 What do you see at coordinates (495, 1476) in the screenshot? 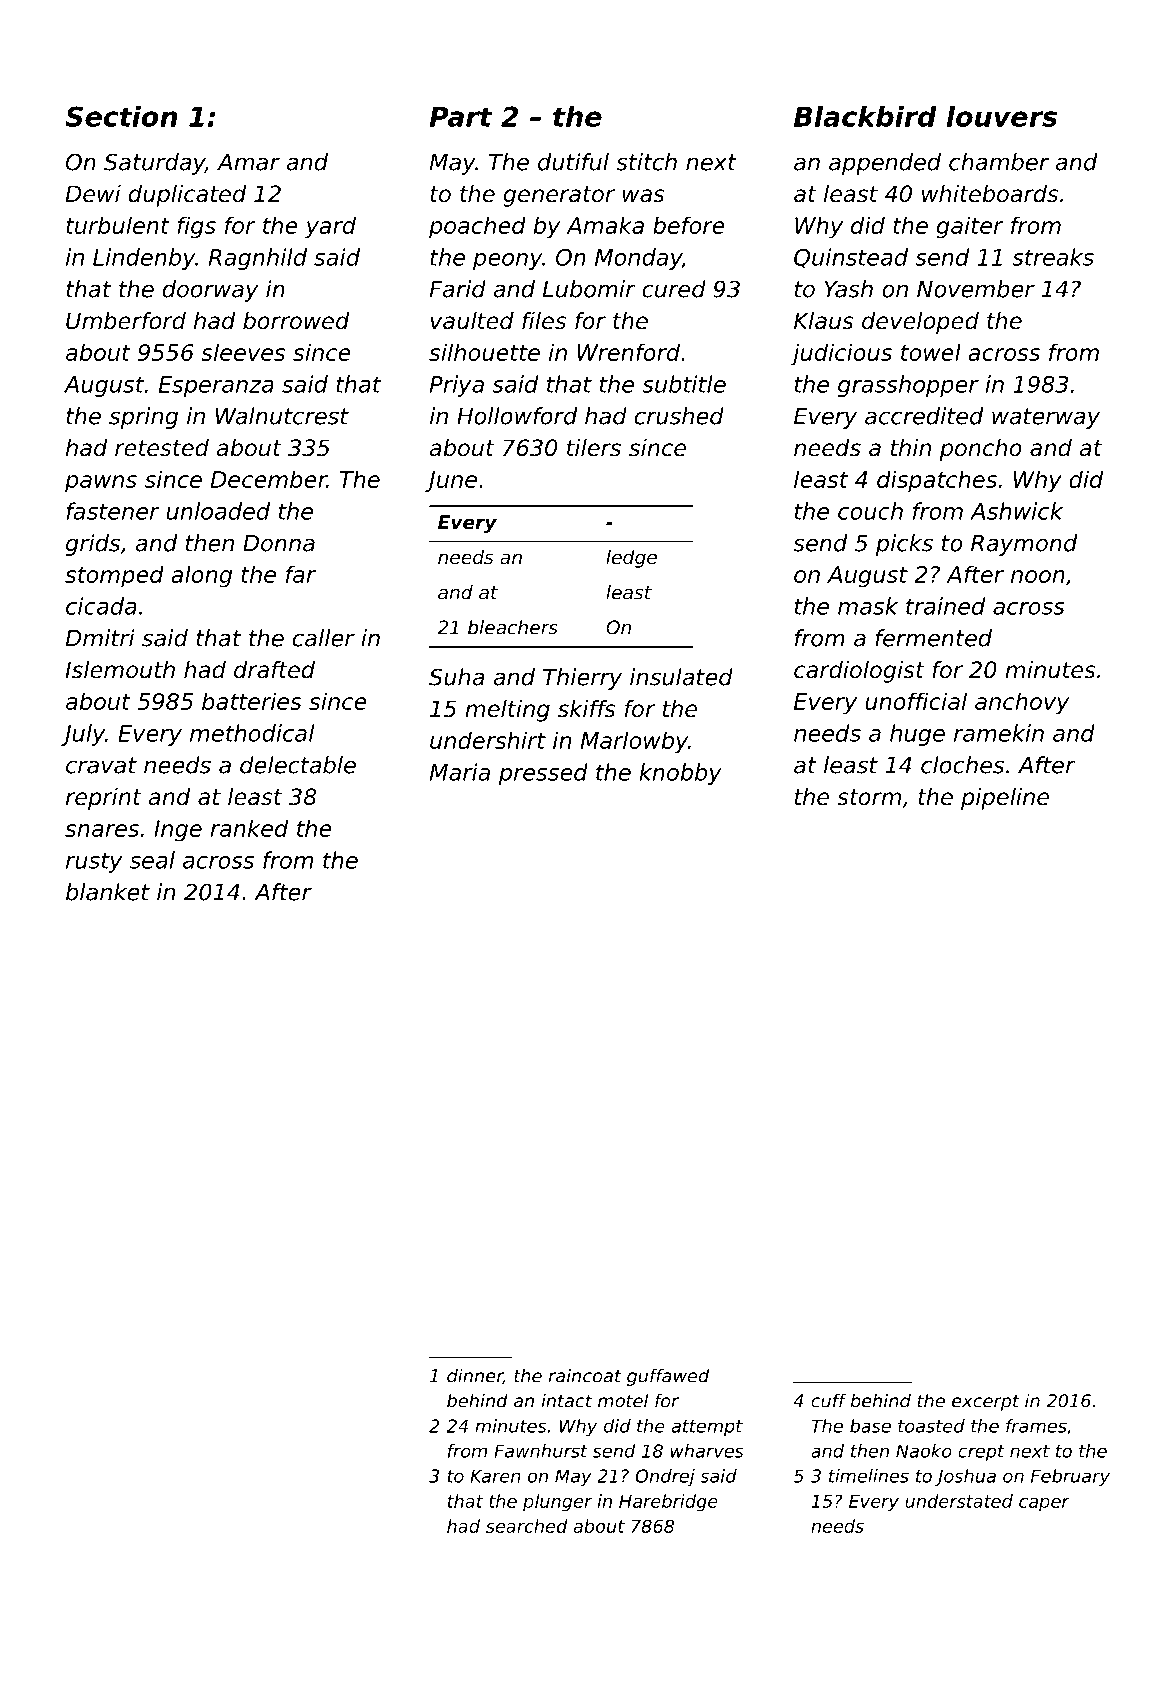
I see `Karen` at bounding box center [495, 1476].
